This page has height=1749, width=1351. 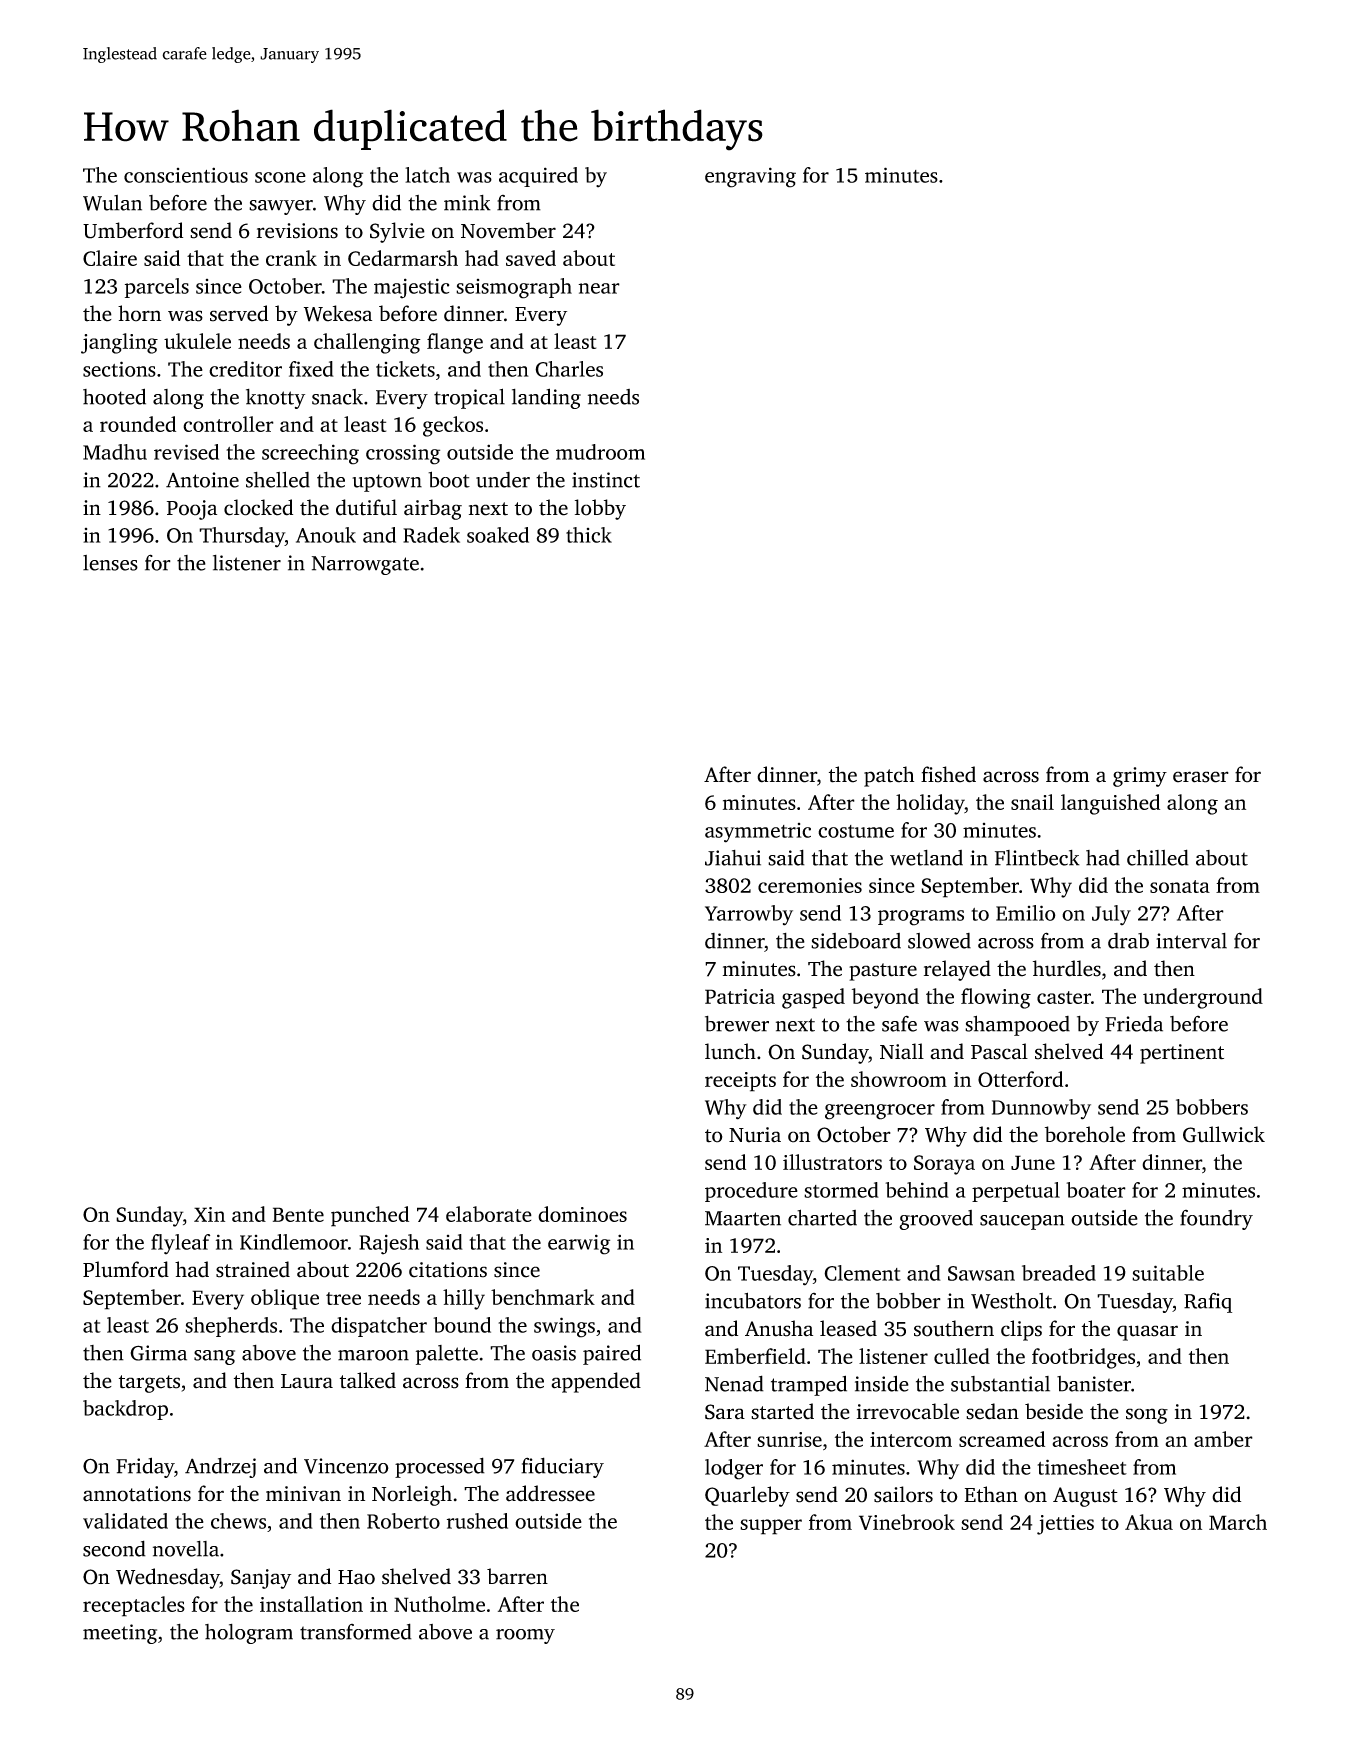 What do you see at coordinates (1224, 1134) in the page?
I see `Gullwick` at bounding box center [1224, 1134].
